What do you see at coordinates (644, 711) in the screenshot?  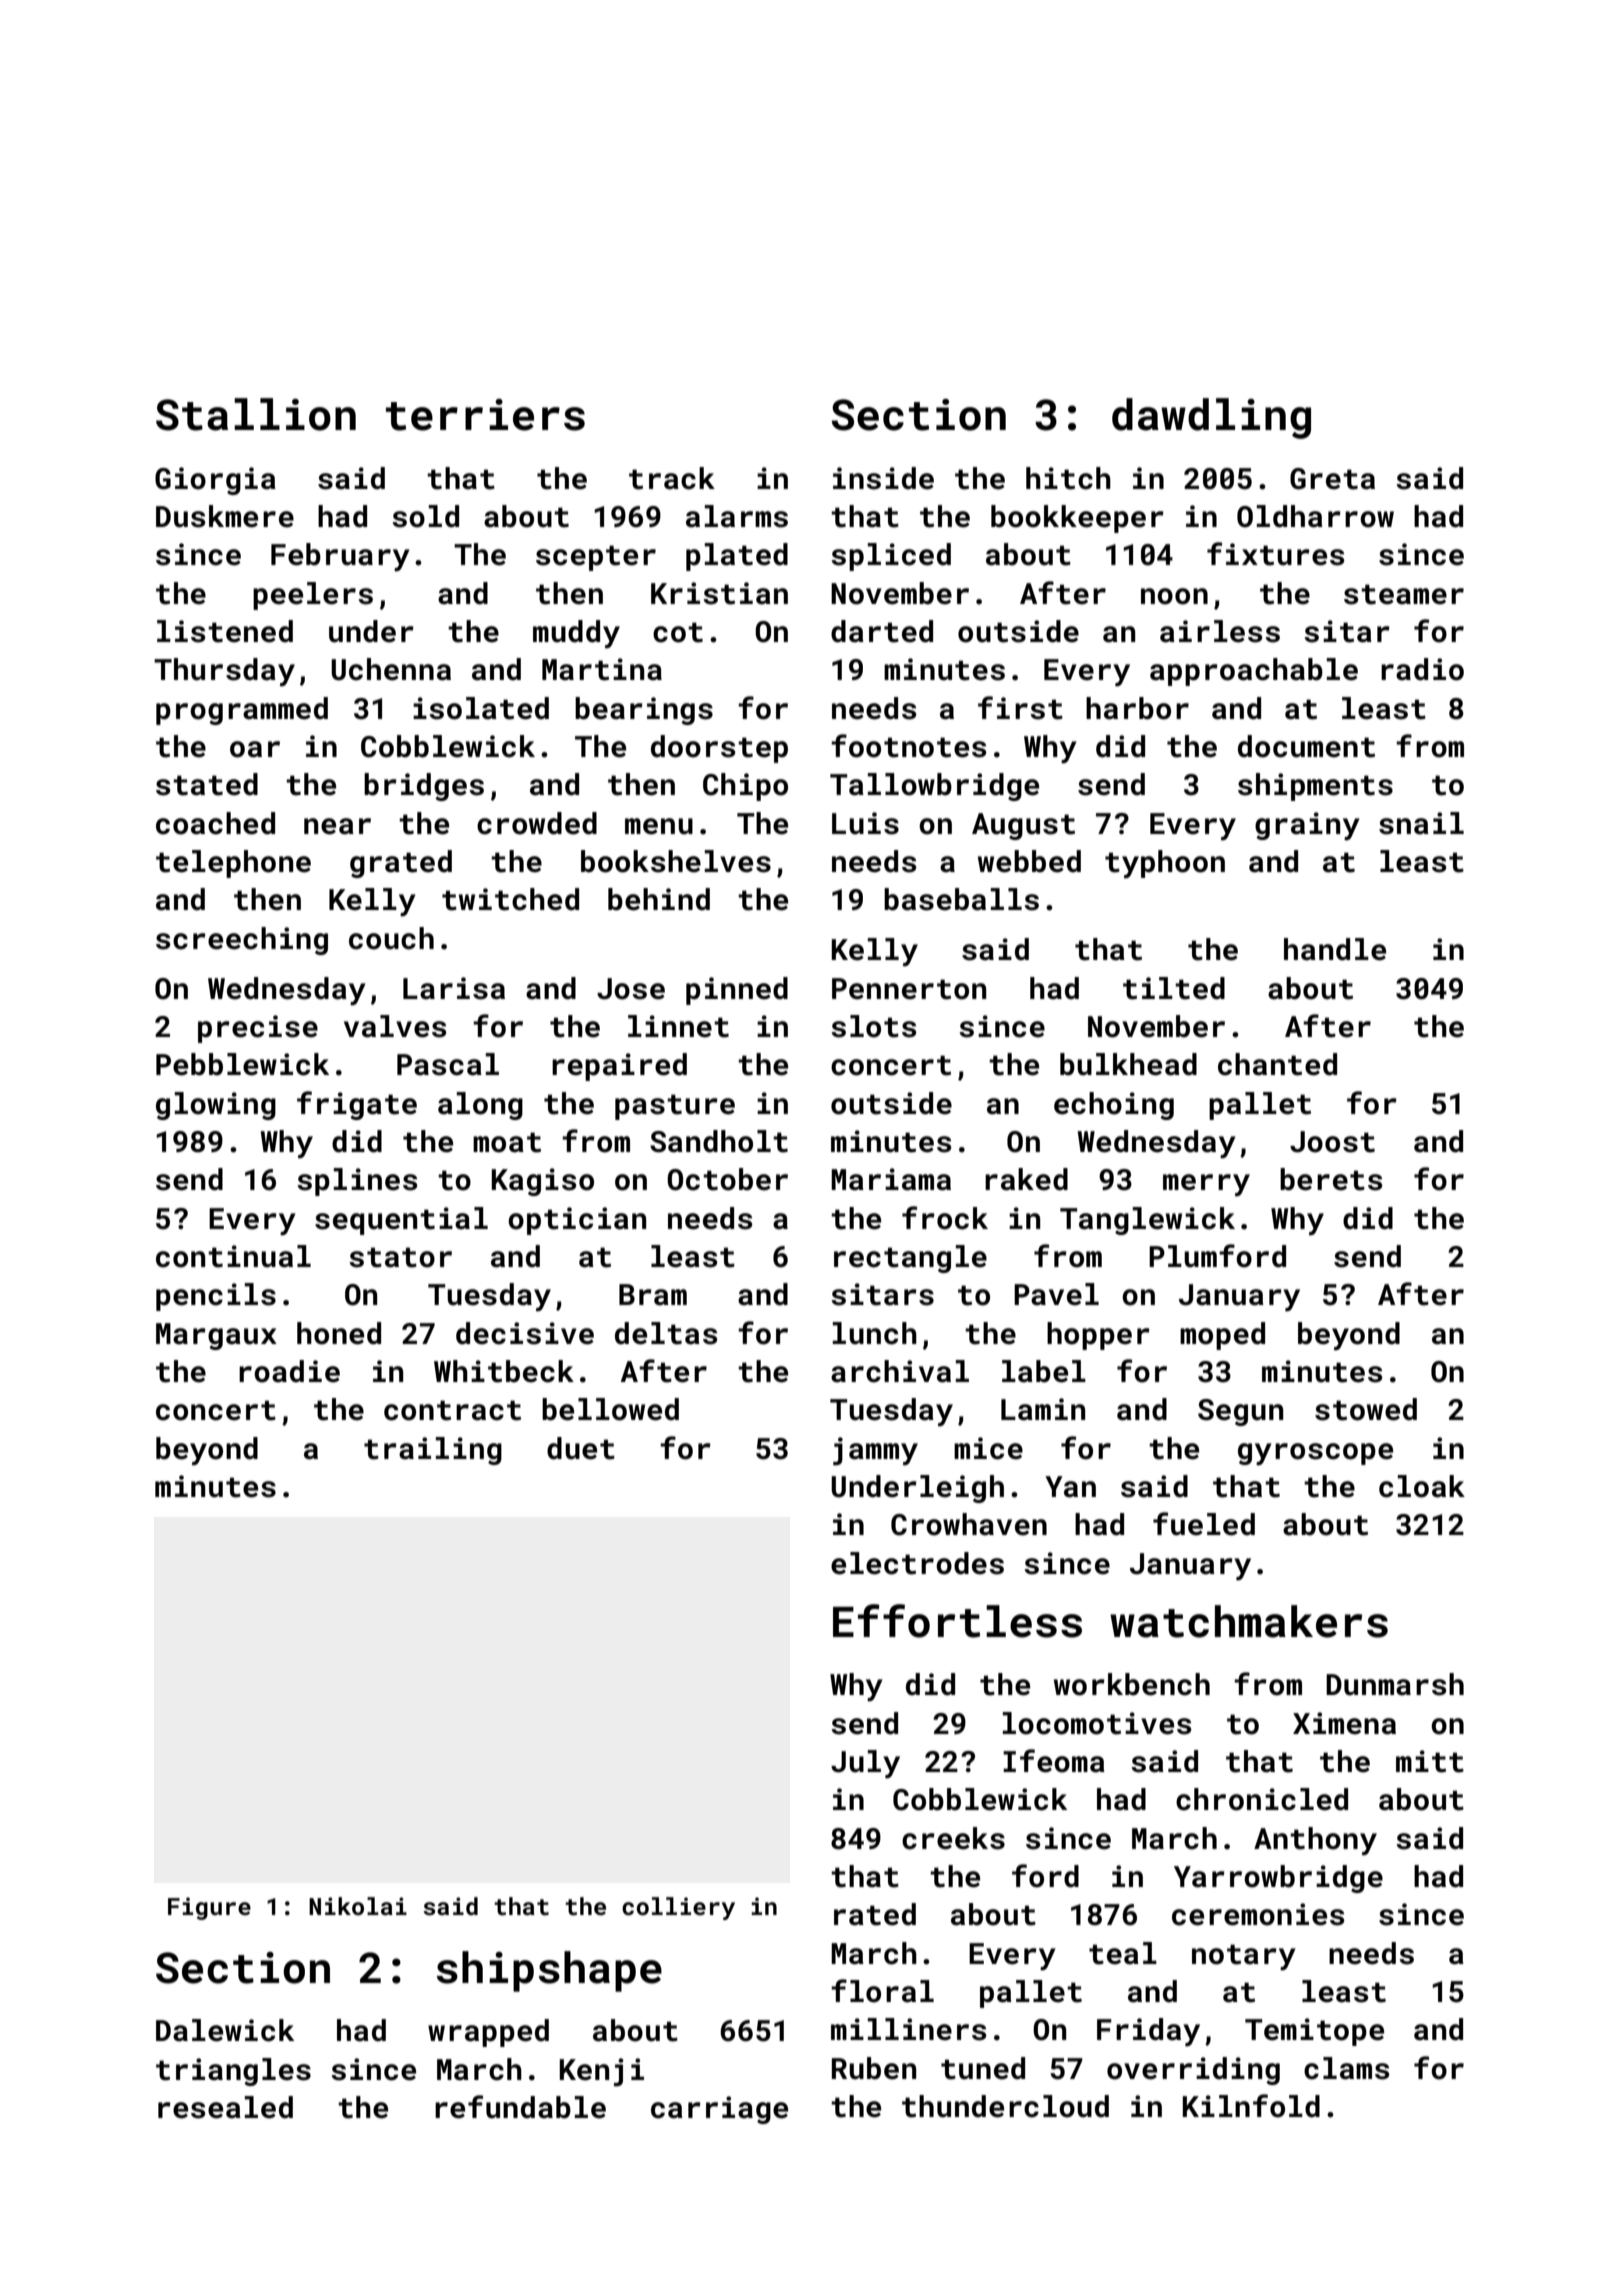 I see `bearings` at bounding box center [644, 711].
